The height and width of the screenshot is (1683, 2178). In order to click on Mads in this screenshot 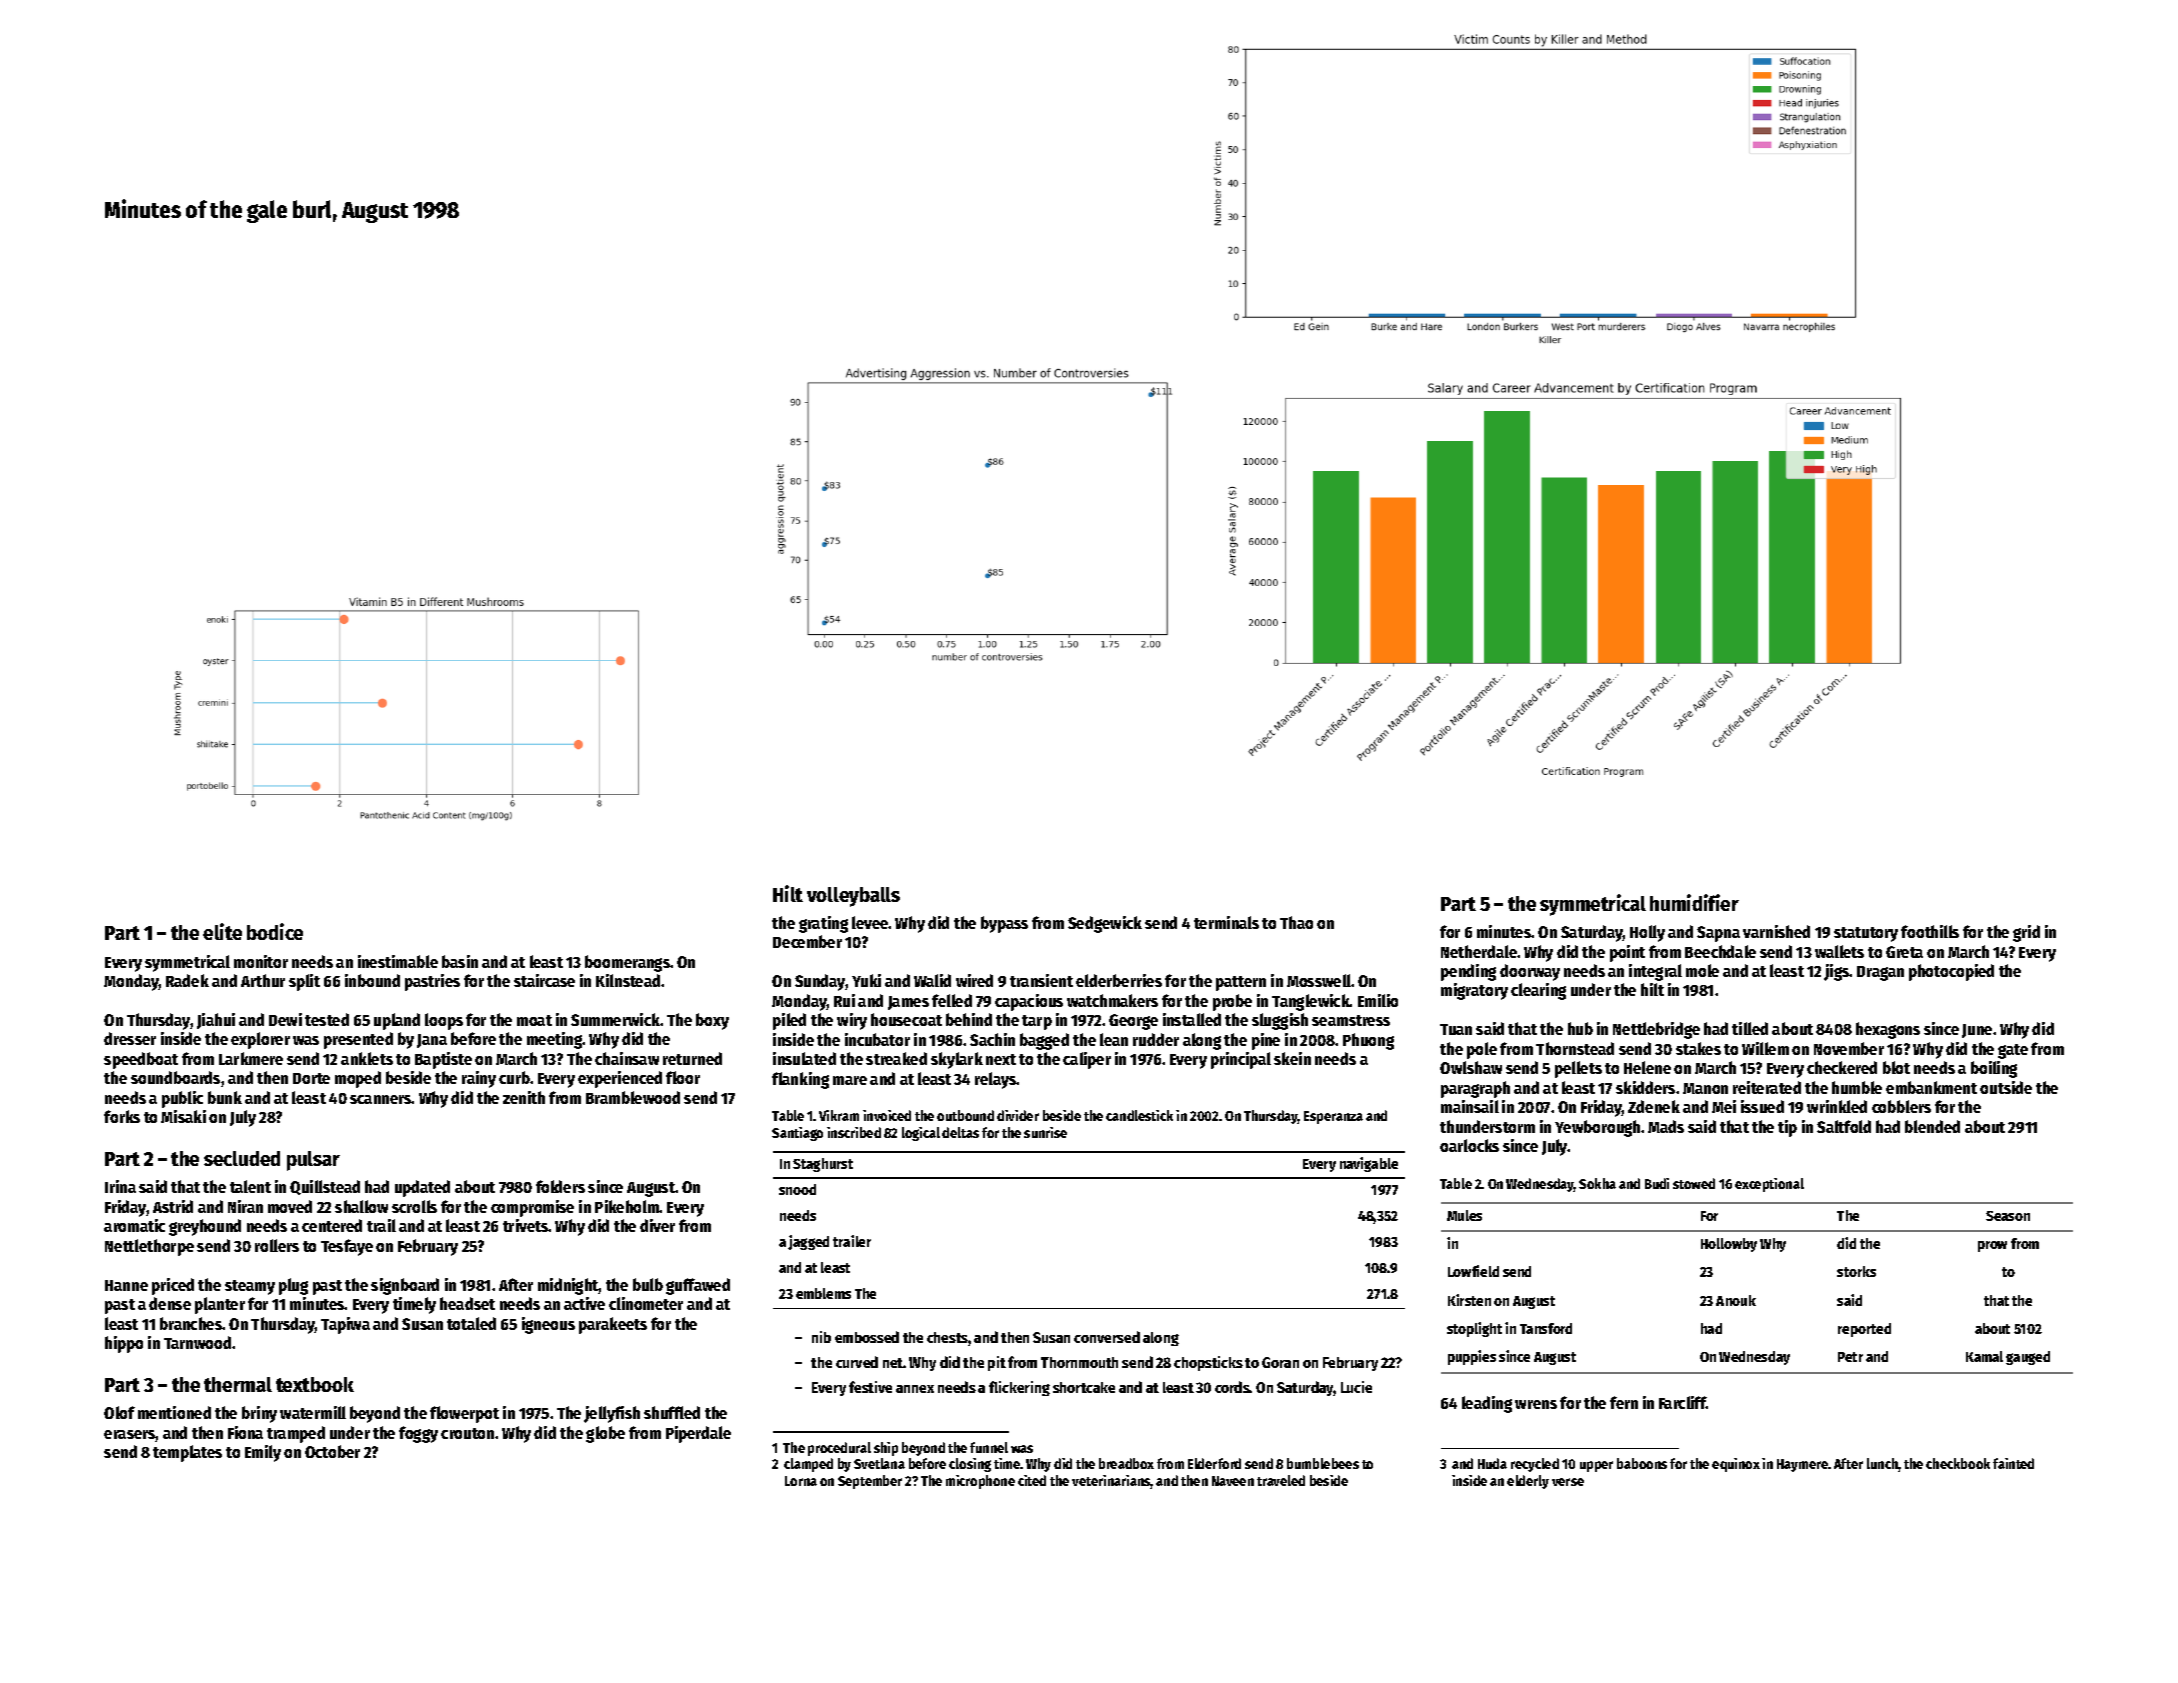, I will do `click(1666, 1126)`.
